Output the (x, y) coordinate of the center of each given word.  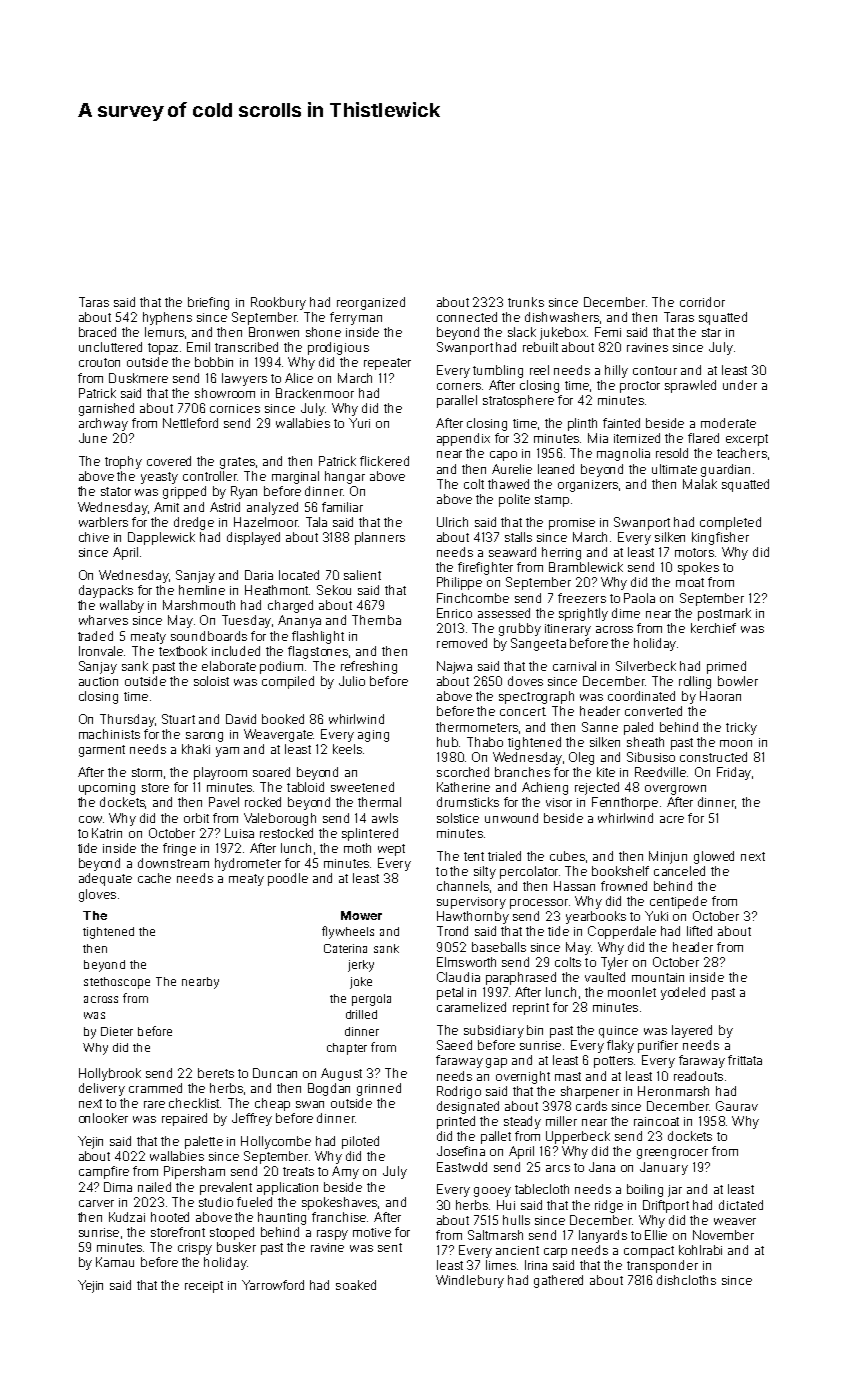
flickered (384, 461)
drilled (361, 1014)
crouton (99, 362)
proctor (640, 387)
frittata (745, 1060)
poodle (288, 879)
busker (236, 1247)
